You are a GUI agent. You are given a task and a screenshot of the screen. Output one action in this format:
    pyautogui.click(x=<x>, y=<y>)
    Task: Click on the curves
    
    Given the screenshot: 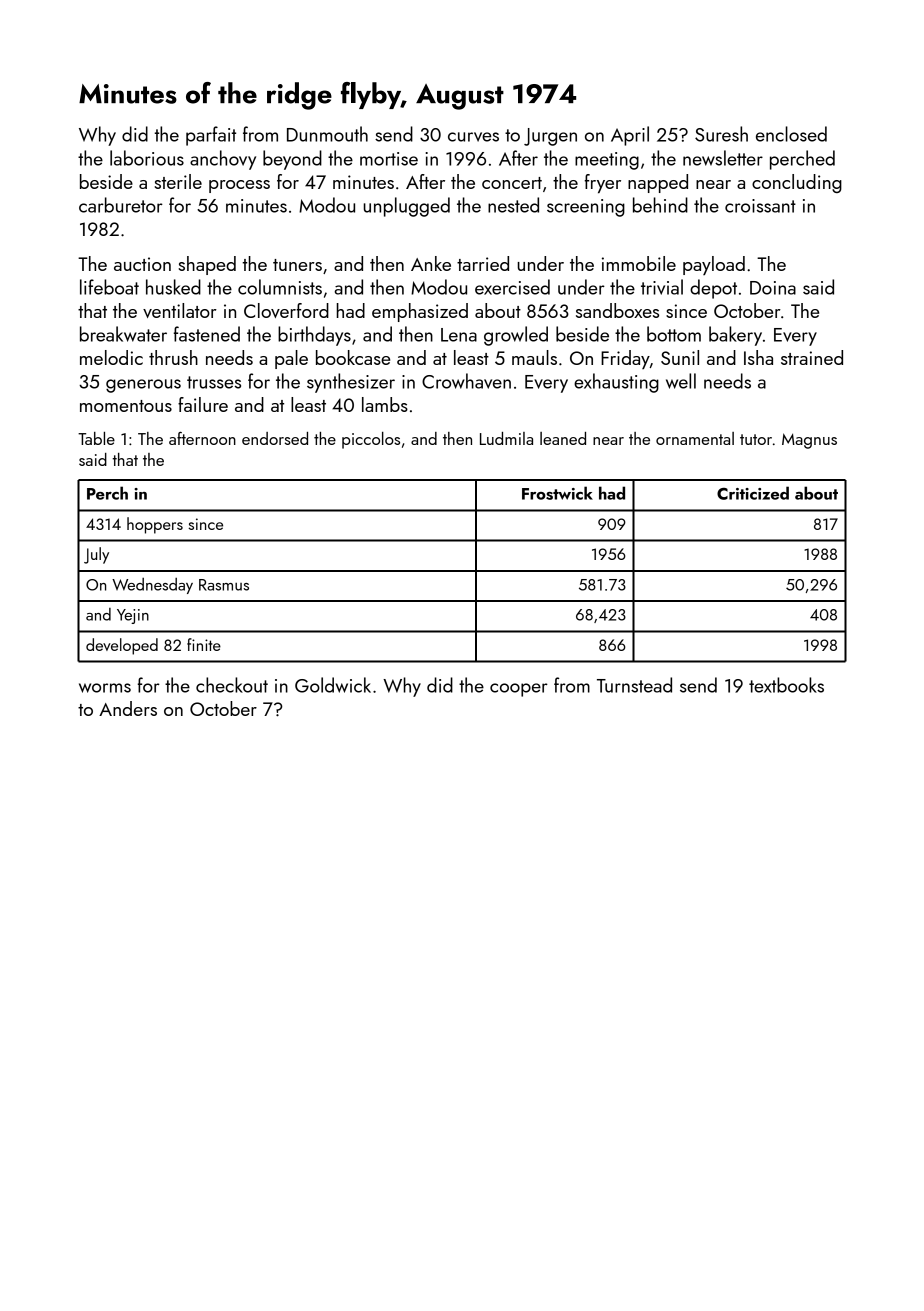 What is the action you would take?
    pyautogui.click(x=473, y=137)
